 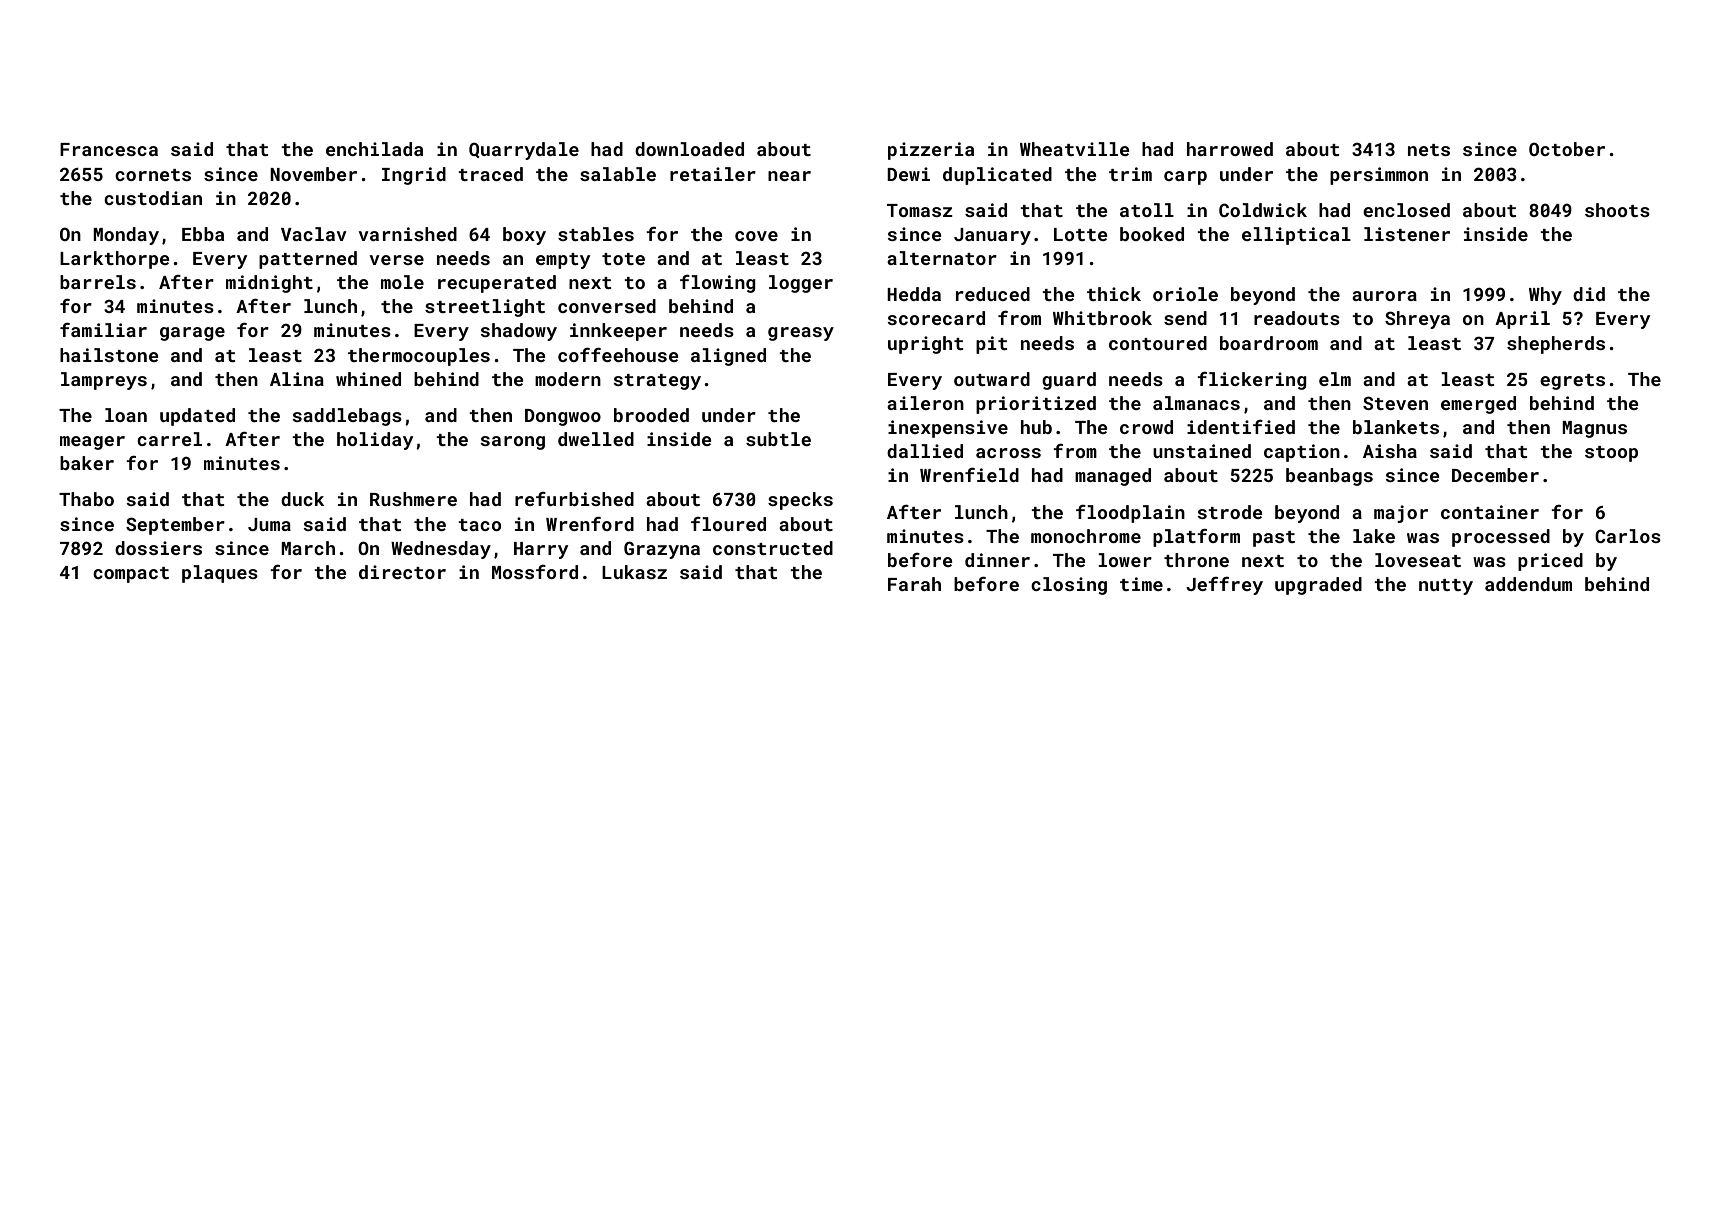 What do you see at coordinates (1396, 427) in the screenshot?
I see `blankets` at bounding box center [1396, 427].
